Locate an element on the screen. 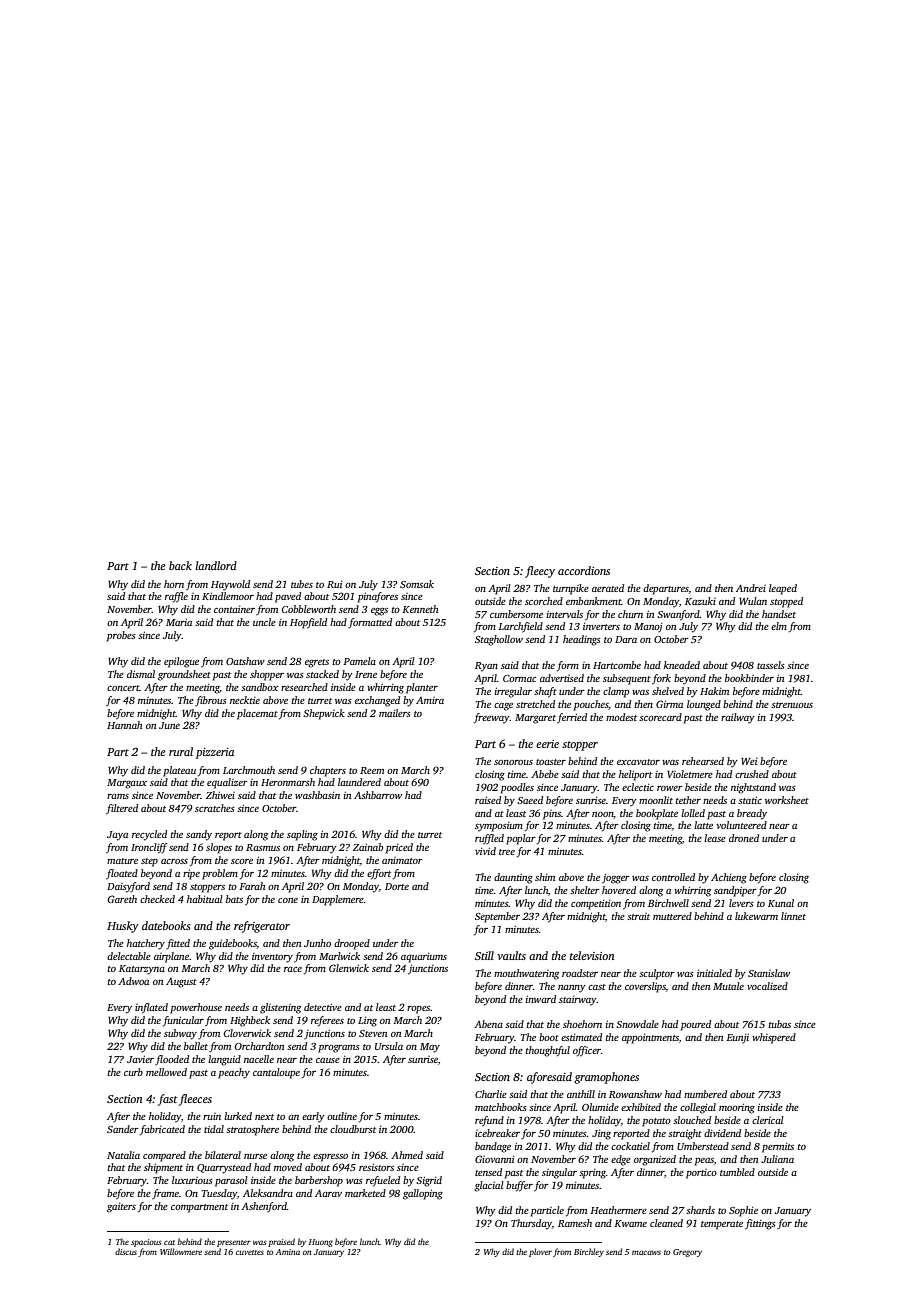 The image size is (924, 1308). Swanford is located at coordinates (678, 615).
